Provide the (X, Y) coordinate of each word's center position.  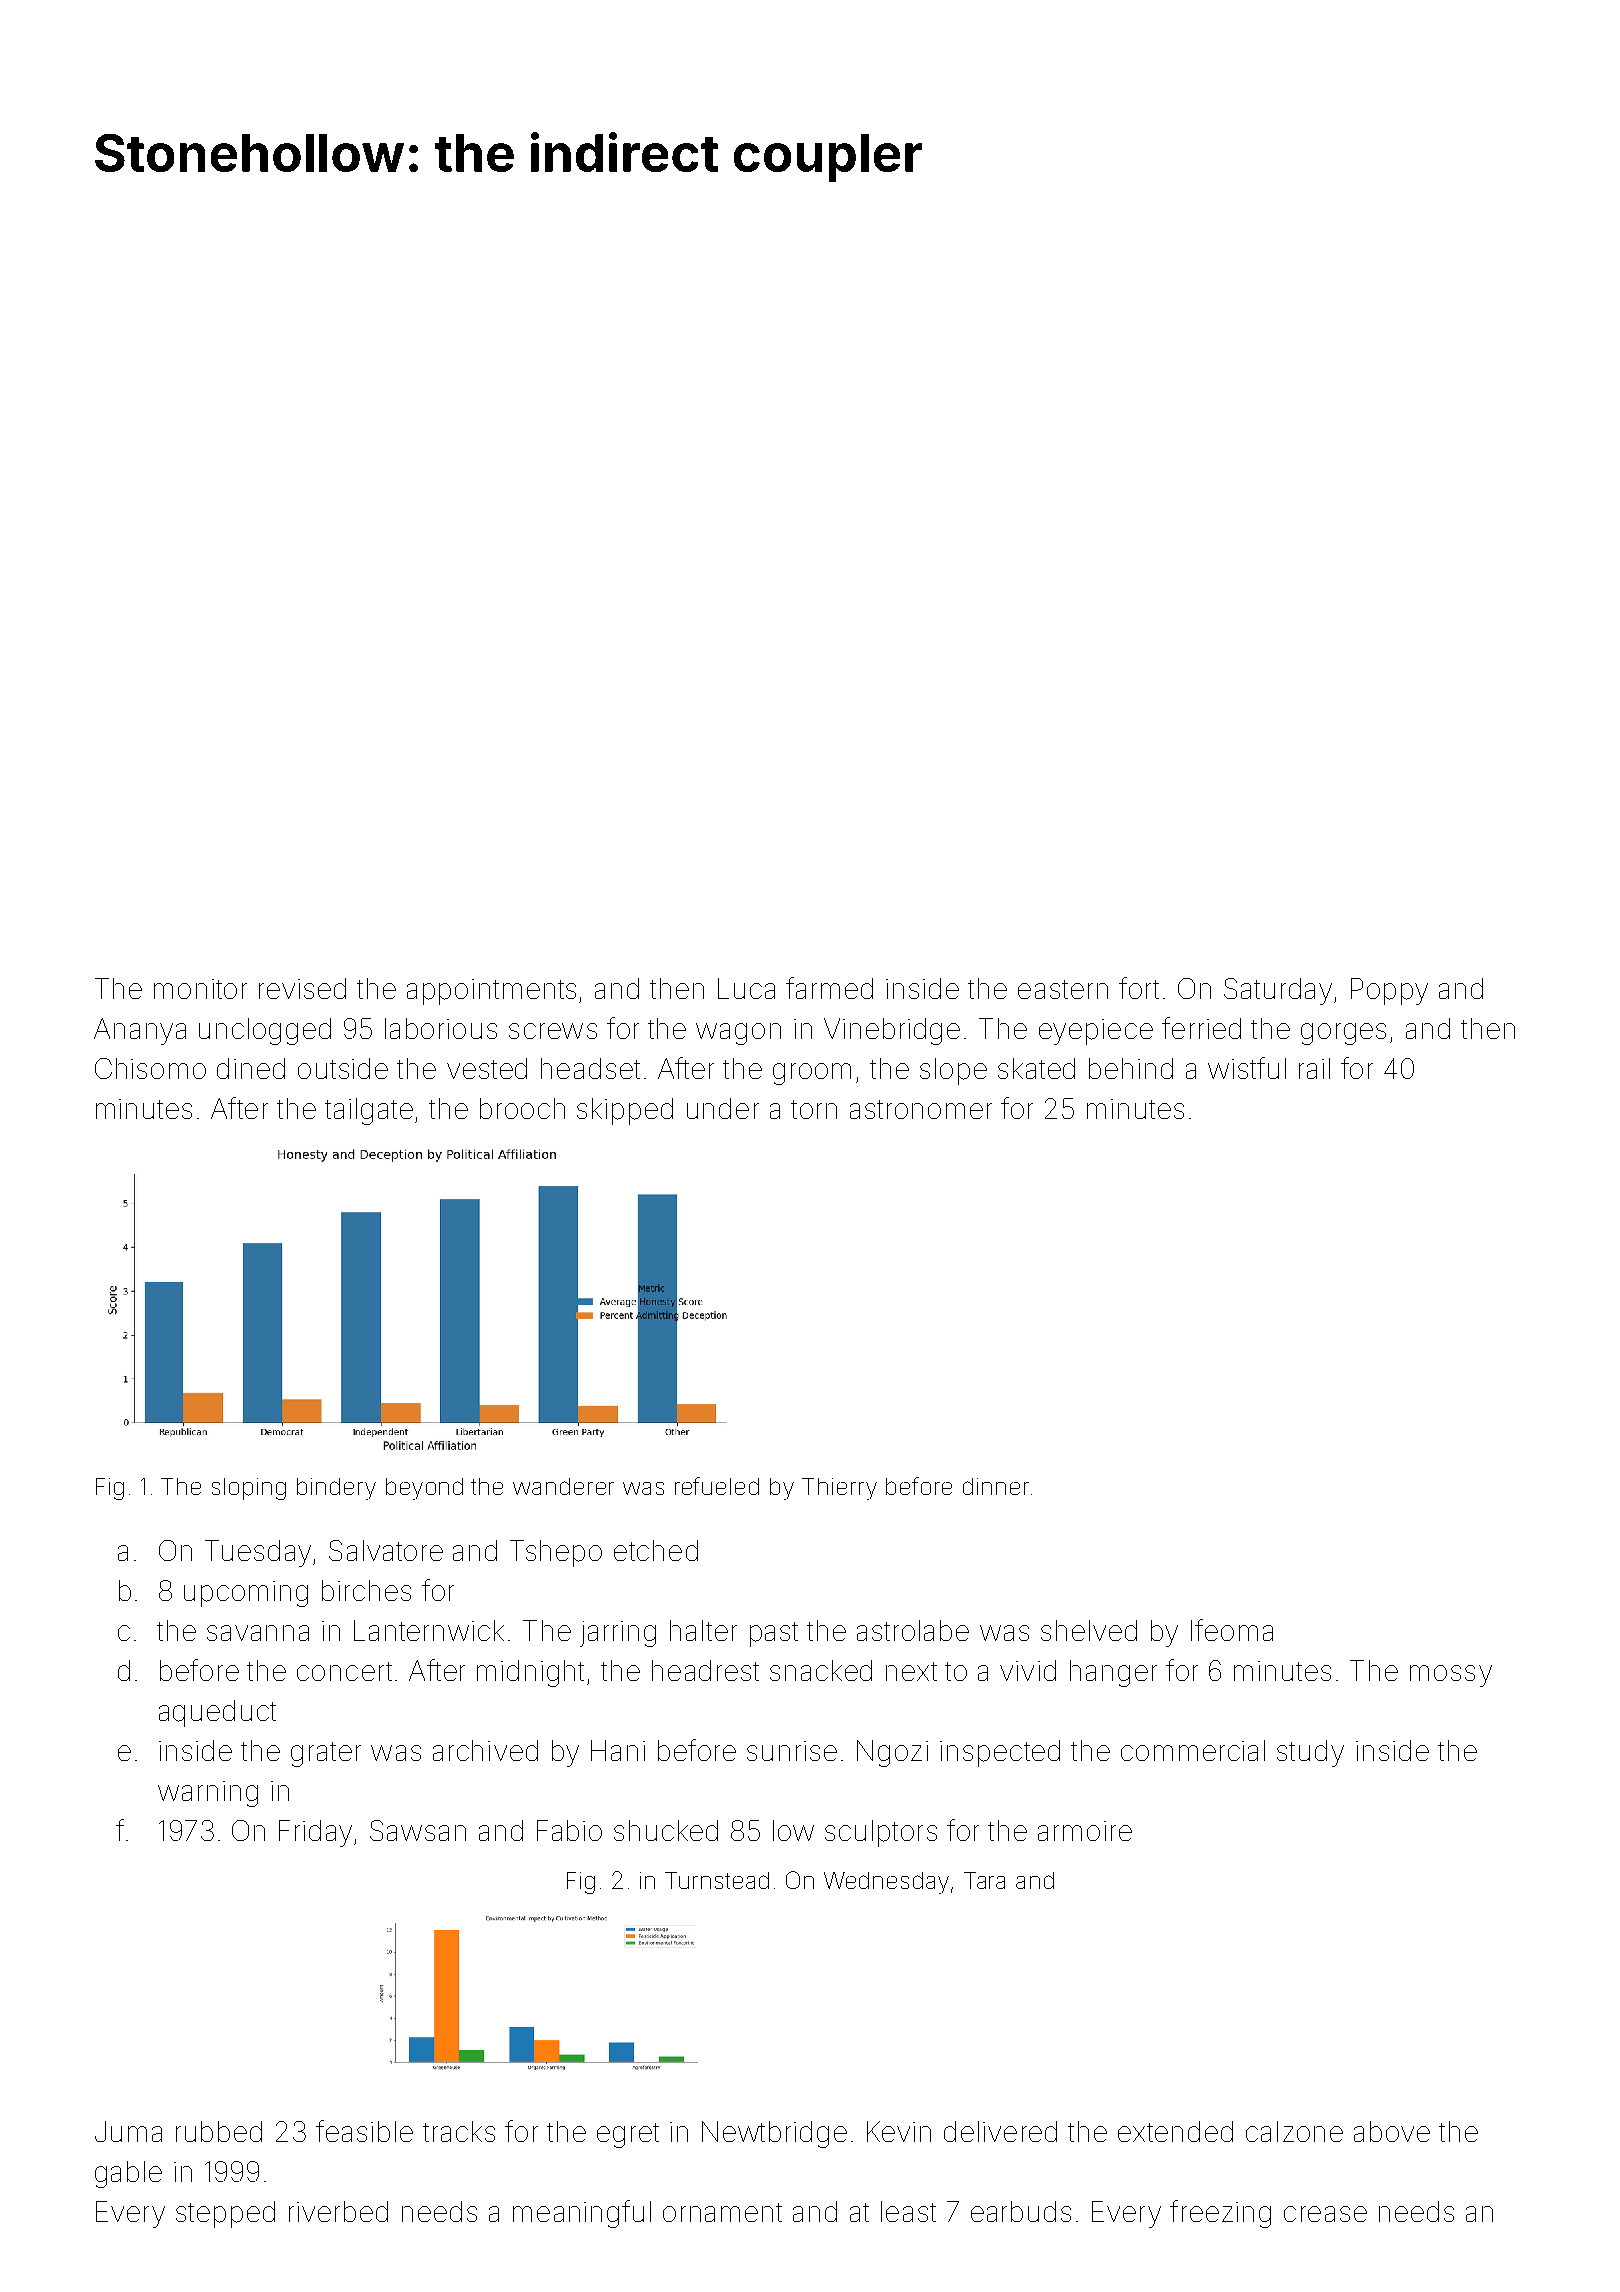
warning (208, 1794)
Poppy (1389, 991)
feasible (364, 2131)
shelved (1089, 1630)
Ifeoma (1232, 1630)
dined (251, 1068)
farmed (829, 988)
